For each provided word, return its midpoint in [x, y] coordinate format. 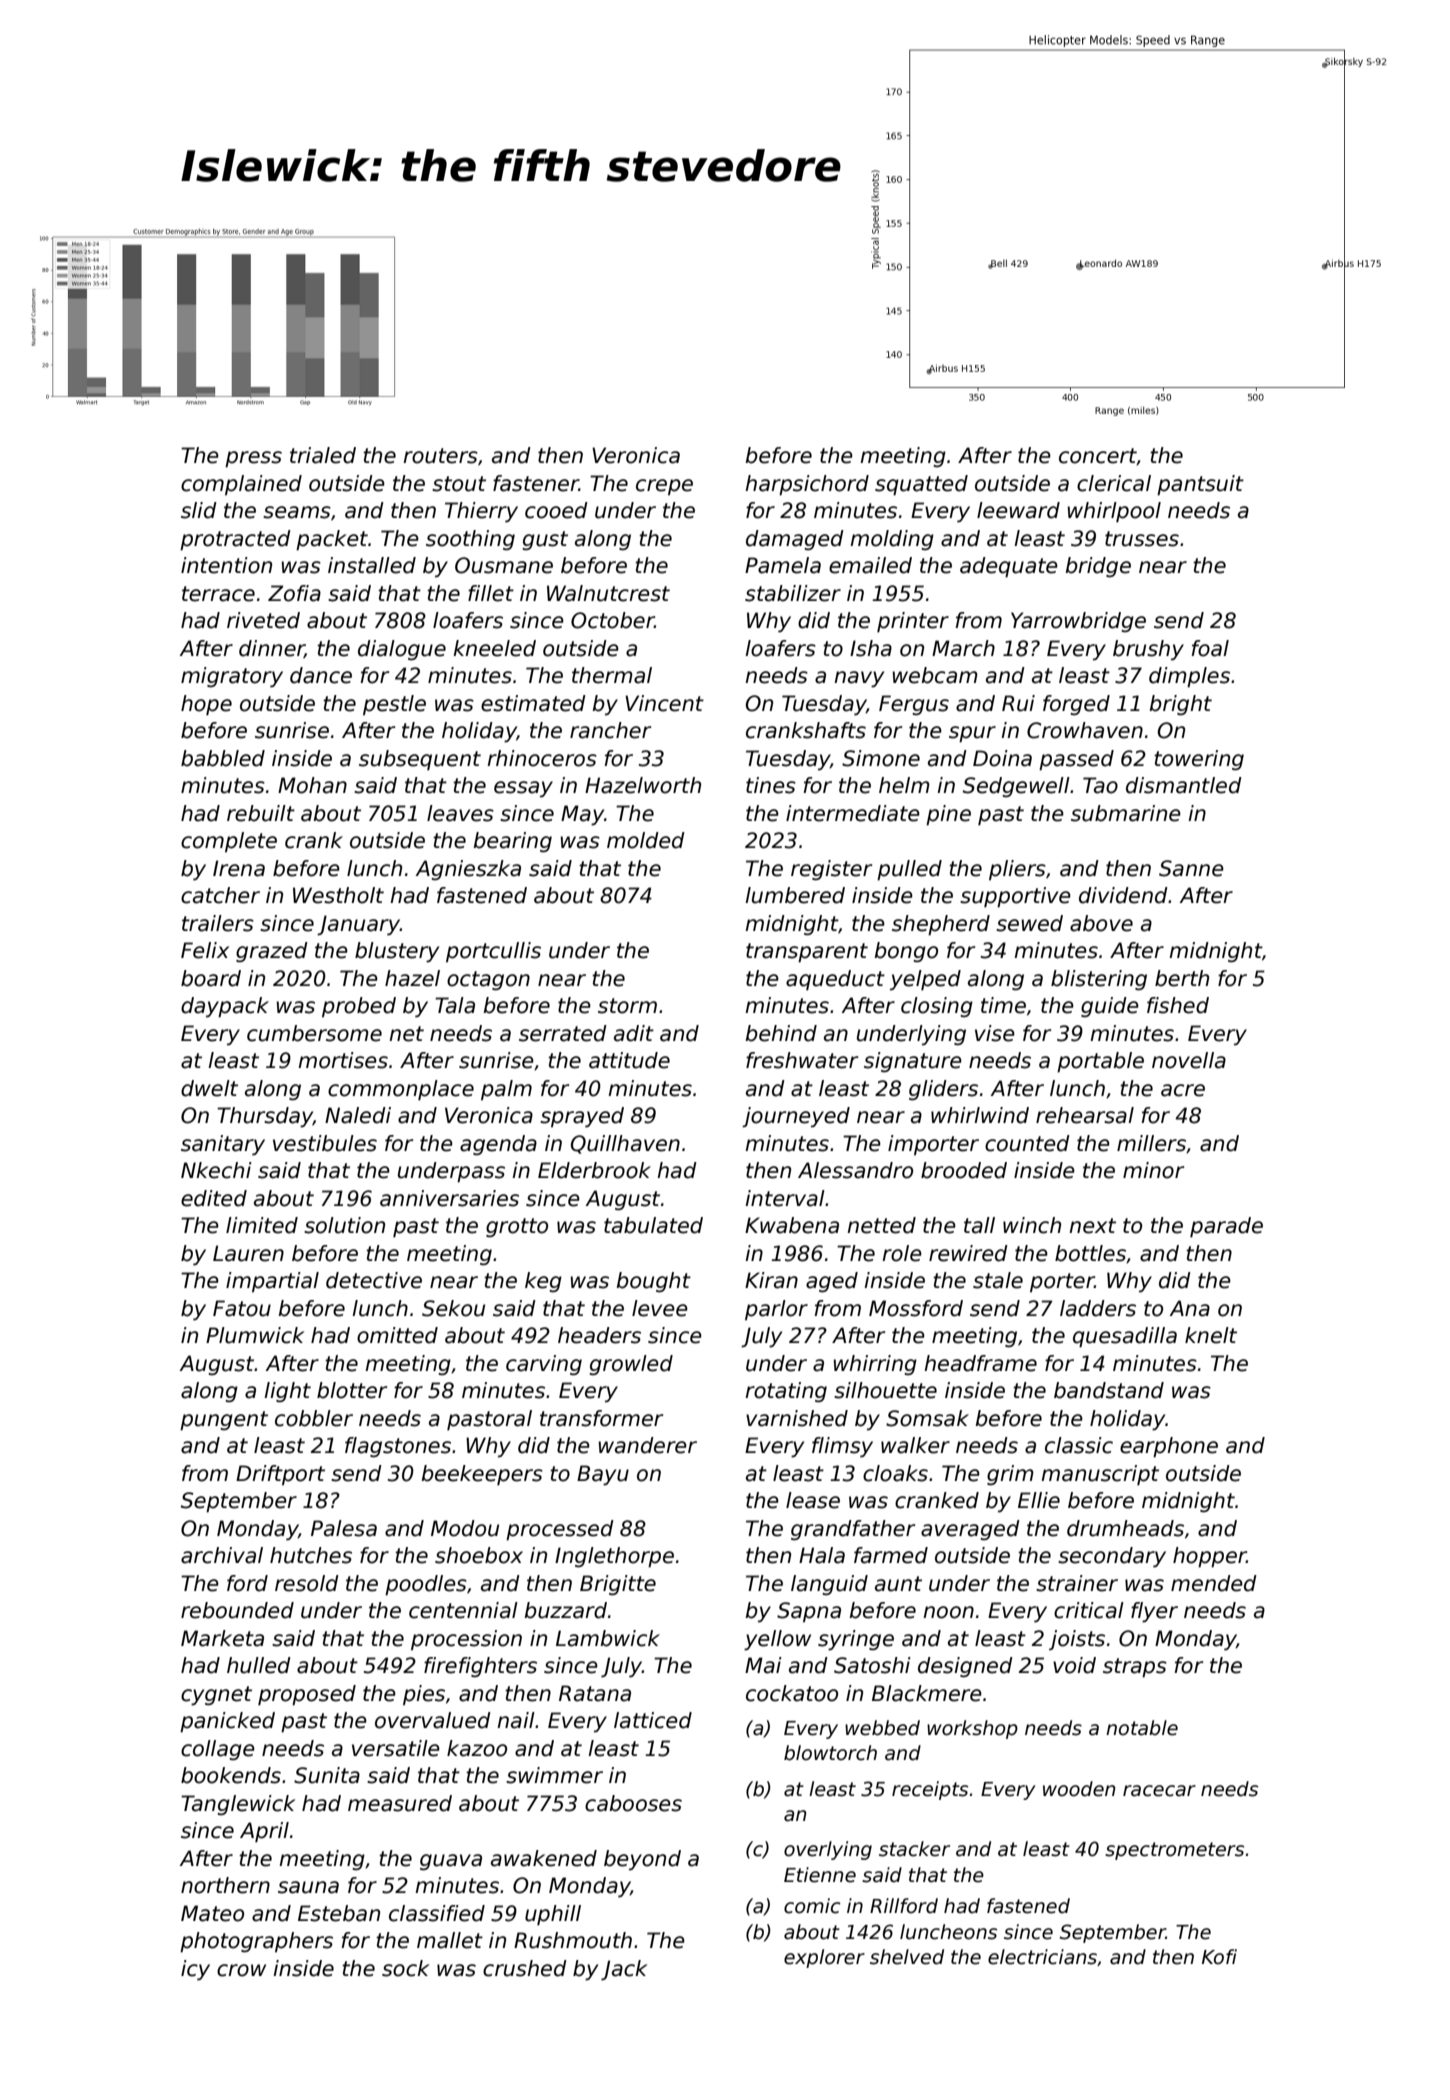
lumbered [795, 895]
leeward [1018, 510]
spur [972, 734]
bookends [231, 1775]
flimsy [842, 1447]
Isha [871, 648]
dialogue [402, 650]
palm [506, 1090]
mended [1214, 1583]
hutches [311, 1555]
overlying [828, 1850]
